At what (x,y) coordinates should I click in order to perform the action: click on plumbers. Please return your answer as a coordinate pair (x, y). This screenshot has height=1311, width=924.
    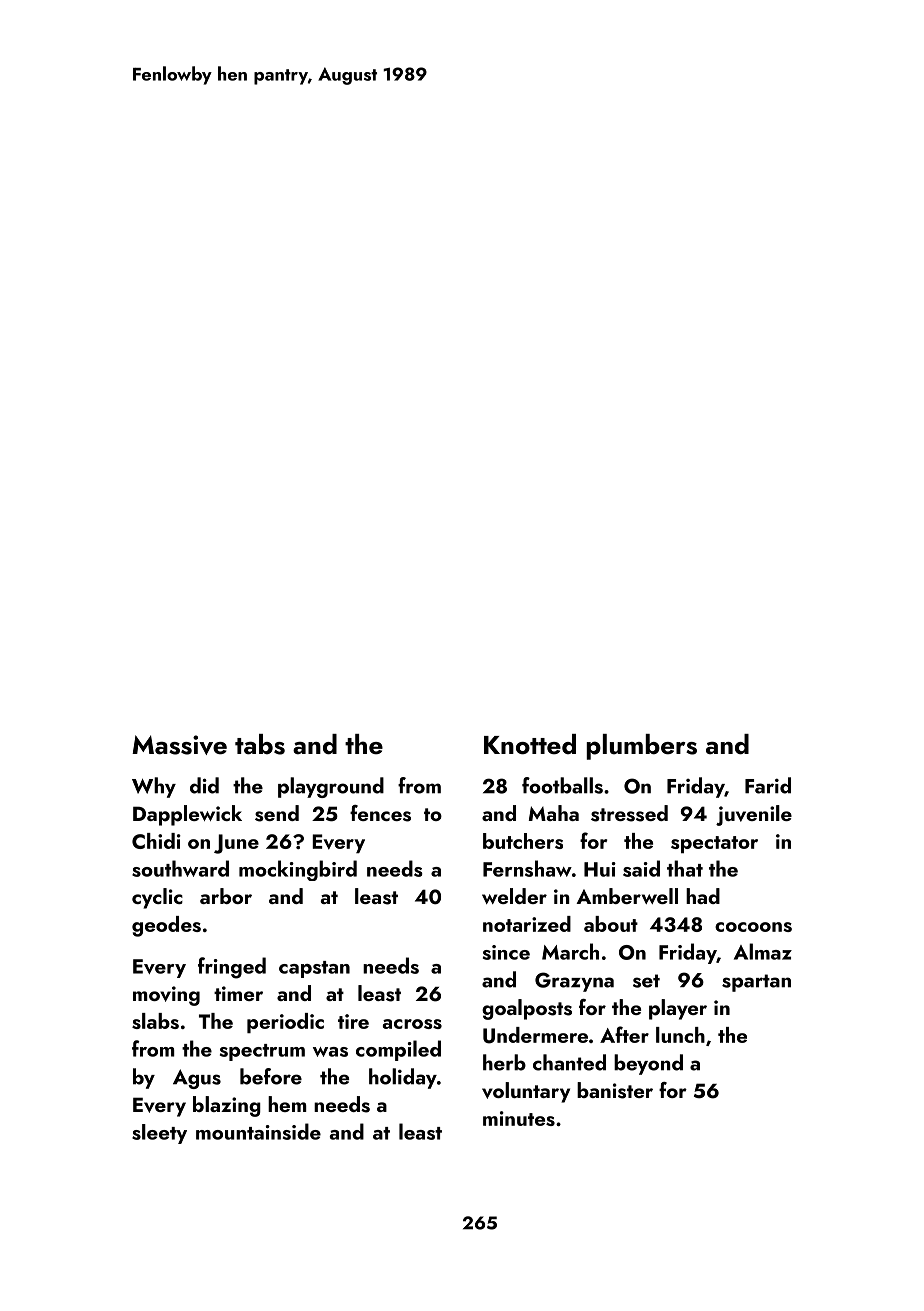
    Looking at the image, I should click on (641, 747).
